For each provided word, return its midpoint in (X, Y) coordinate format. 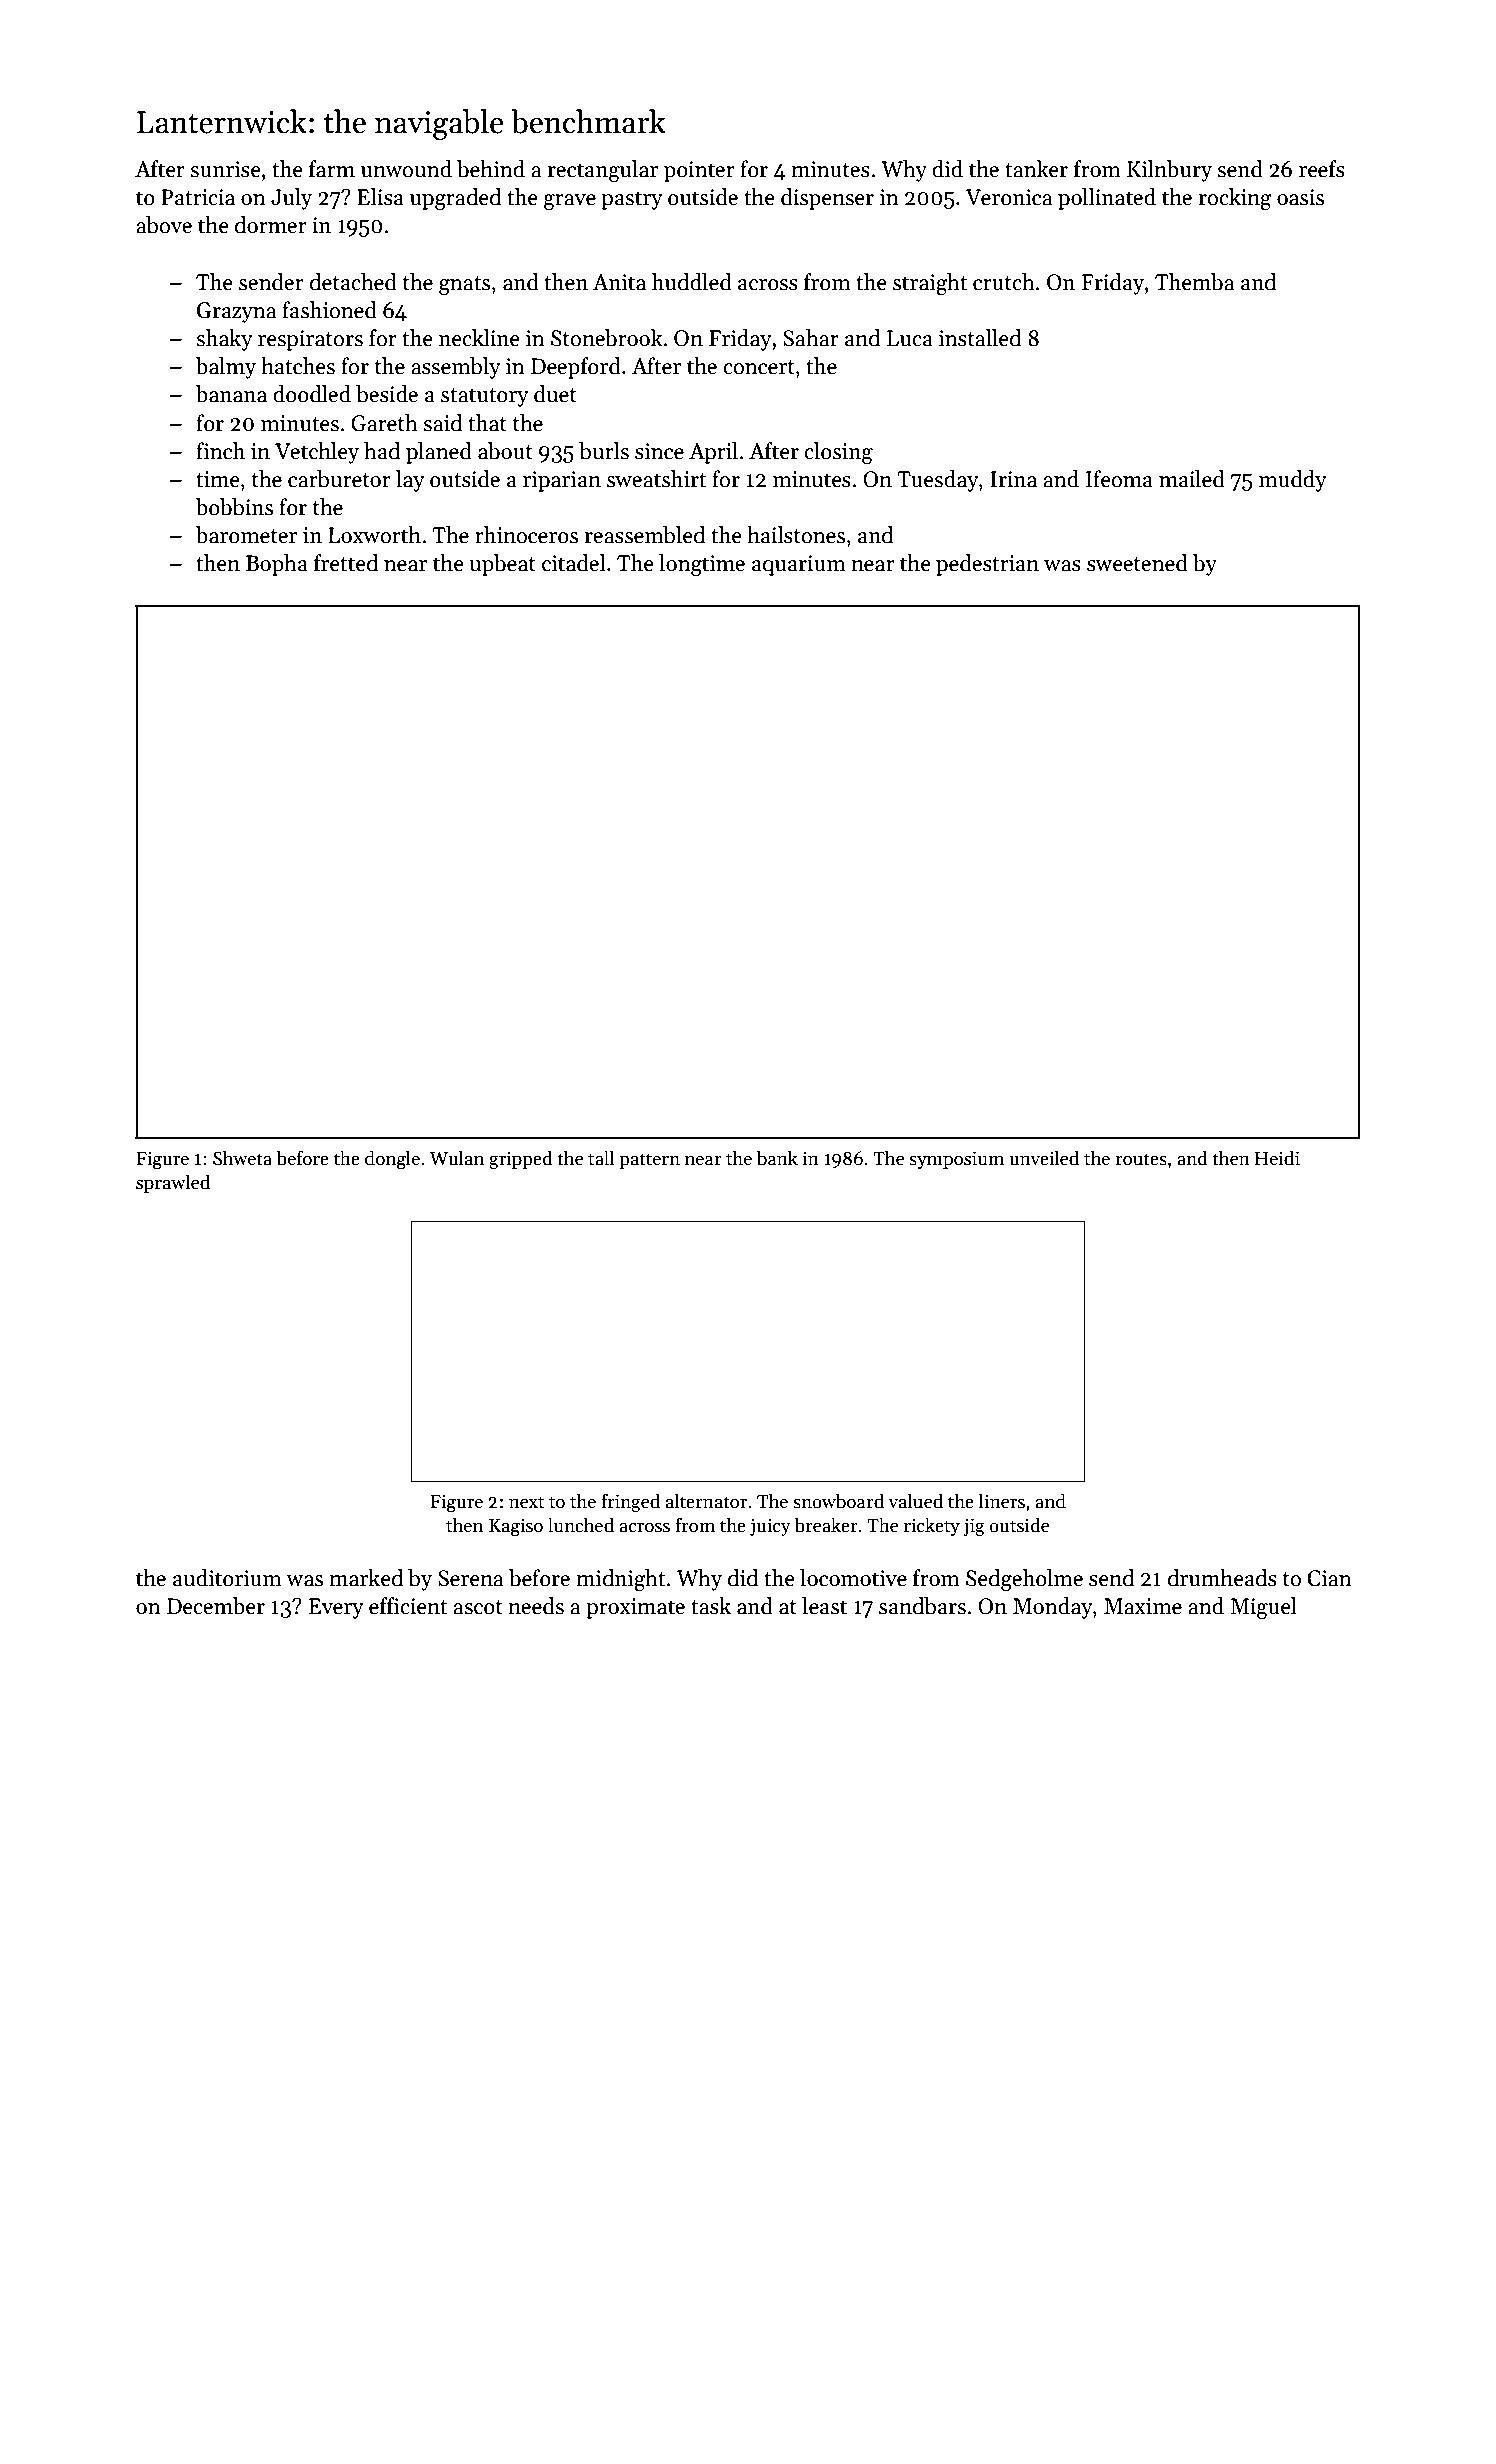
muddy (1293, 481)
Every (336, 1608)
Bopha (277, 565)
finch (220, 451)
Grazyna (237, 312)
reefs (1322, 169)
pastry (632, 200)
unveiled (1044, 1158)
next (526, 1502)
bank (777, 1158)
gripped (521, 1160)
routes (1141, 1159)
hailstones (796, 535)
